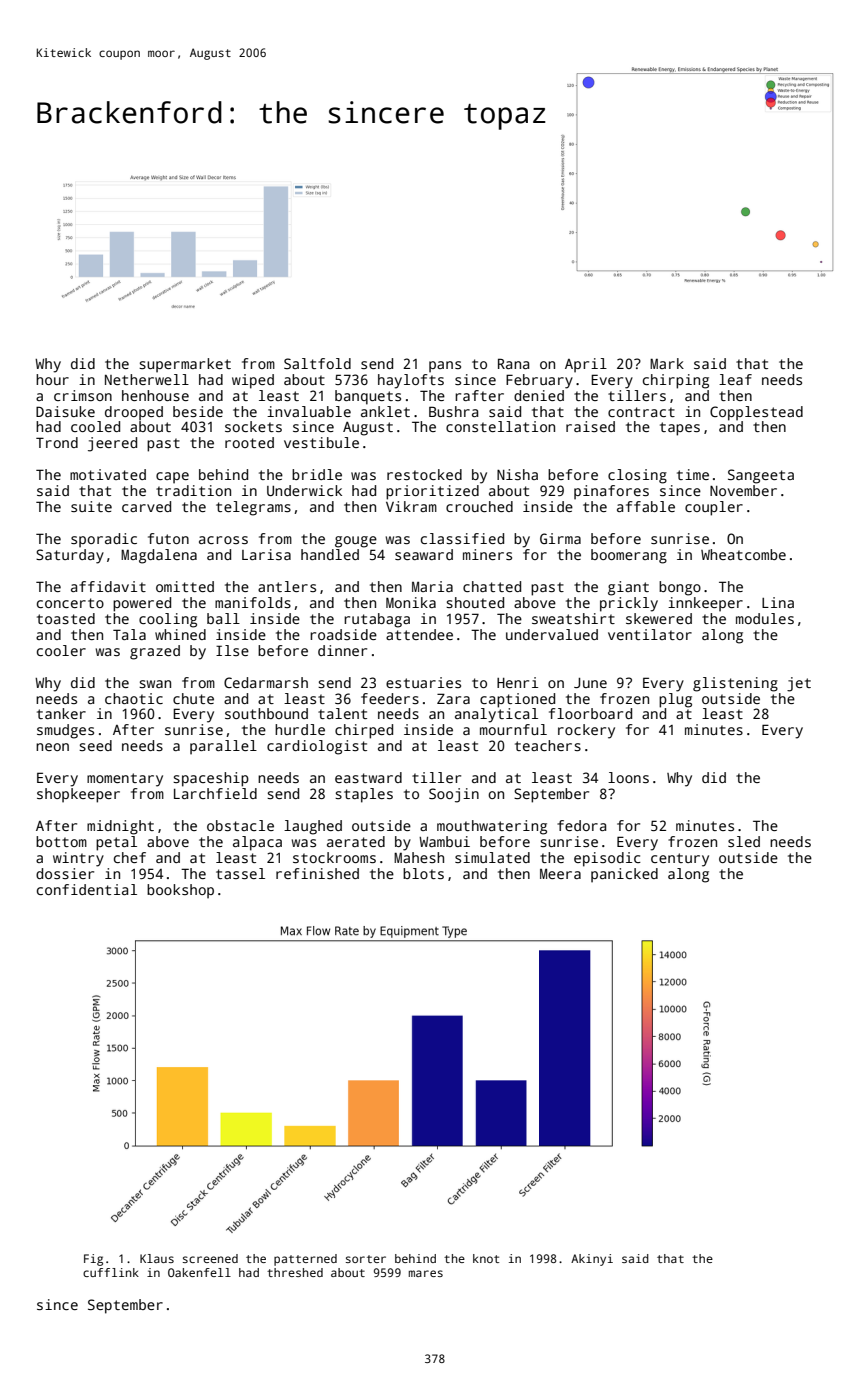 The width and height of the screenshot is (849, 1400). I want to click on cape, so click(172, 478).
